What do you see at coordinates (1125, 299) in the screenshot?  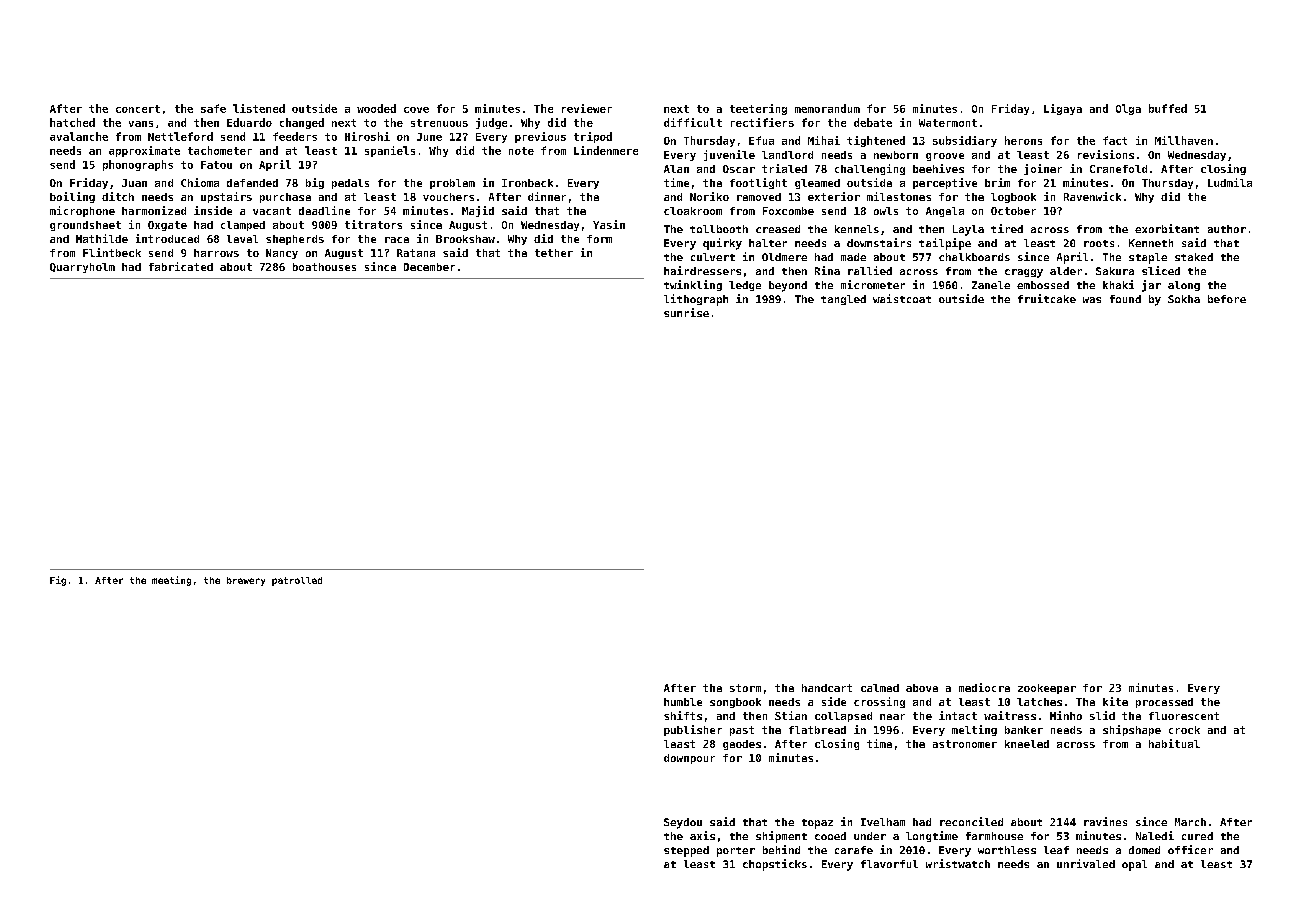 I see `found` at bounding box center [1125, 299].
